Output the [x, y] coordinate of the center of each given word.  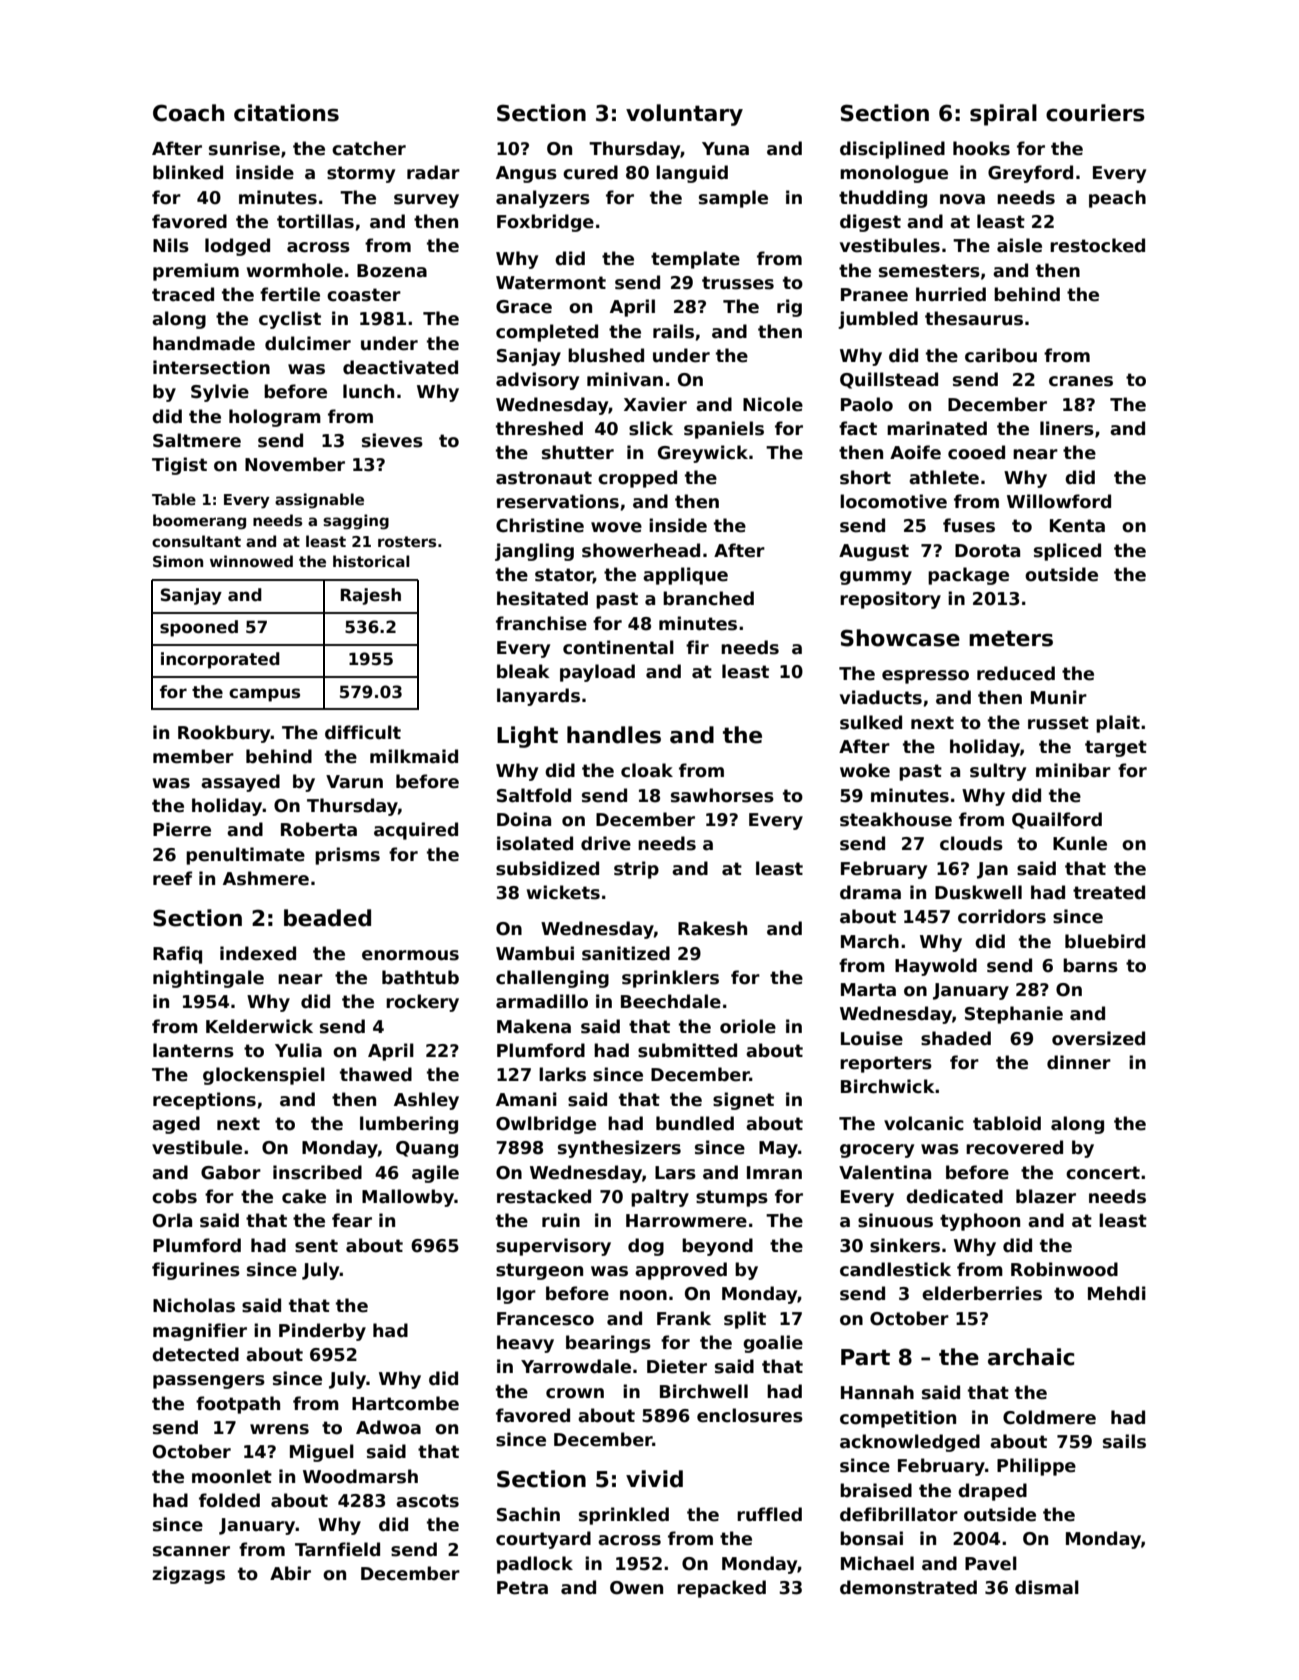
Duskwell [978, 892]
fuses [969, 525]
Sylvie [220, 393]
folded [229, 1500]
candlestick [895, 1269]
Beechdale [671, 1001]
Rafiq [177, 955]
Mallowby [408, 1198]
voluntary [684, 115]
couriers [1095, 113]
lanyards [538, 697]
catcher [369, 148]
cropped [637, 479]
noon [643, 1295]
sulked [871, 722]
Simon [178, 561]
